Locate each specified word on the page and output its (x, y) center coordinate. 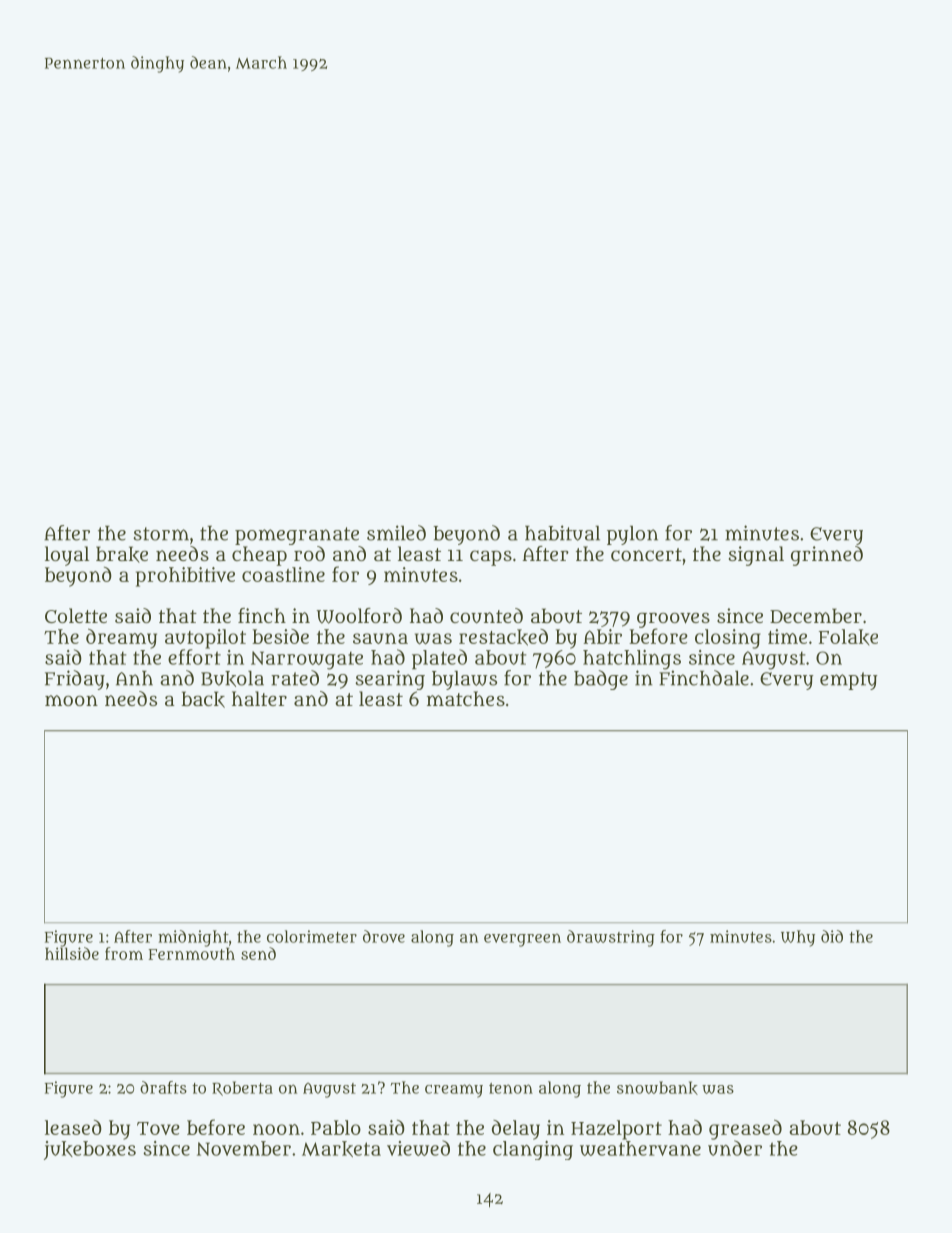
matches (466, 698)
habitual (562, 533)
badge (601, 680)
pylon (632, 535)
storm (161, 534)
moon (71, 700)
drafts (163, 1087)
